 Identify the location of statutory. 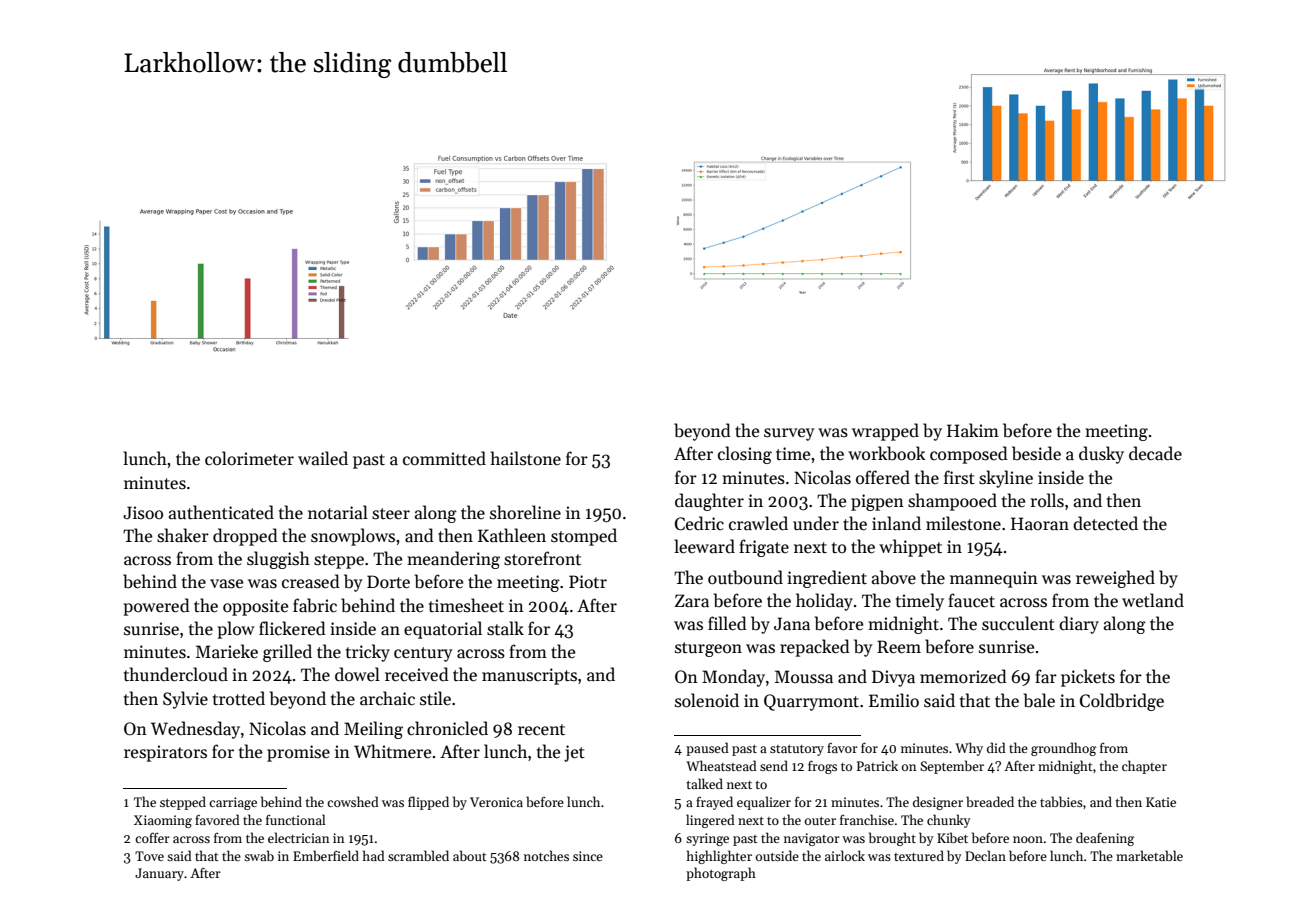
(797, 750).
